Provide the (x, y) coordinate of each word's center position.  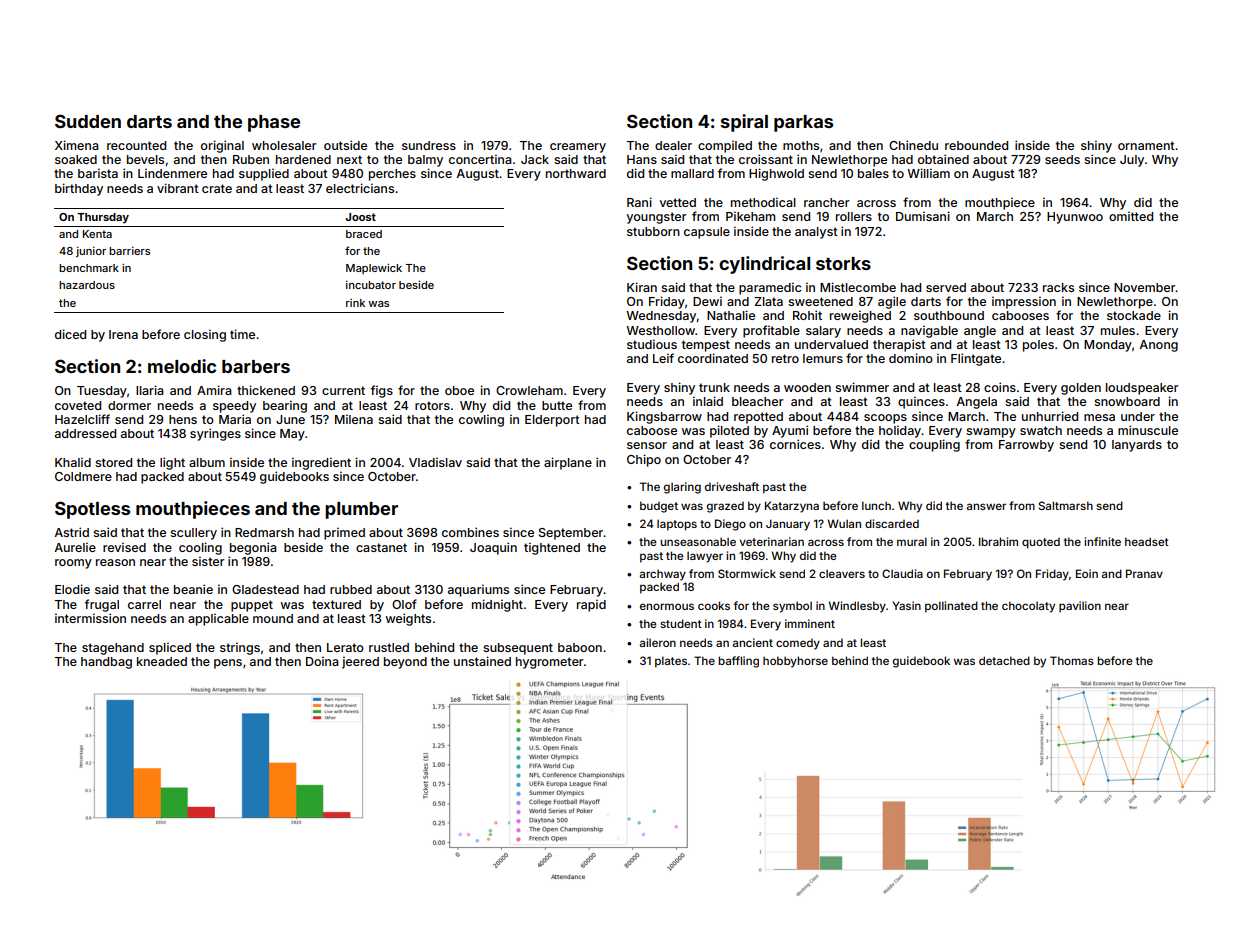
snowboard (1127, 401)
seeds (1062, 159)
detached (1004, 660)
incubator (371, 284)
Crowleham (529, 390)
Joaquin (493, 548)
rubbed (351, 589)
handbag (106, 663)
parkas (803, 123)
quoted (1041, 543)
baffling (738, 662)
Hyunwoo (1075, 218)
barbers (256, 366)
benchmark (89, 268)
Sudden (88, 121)
